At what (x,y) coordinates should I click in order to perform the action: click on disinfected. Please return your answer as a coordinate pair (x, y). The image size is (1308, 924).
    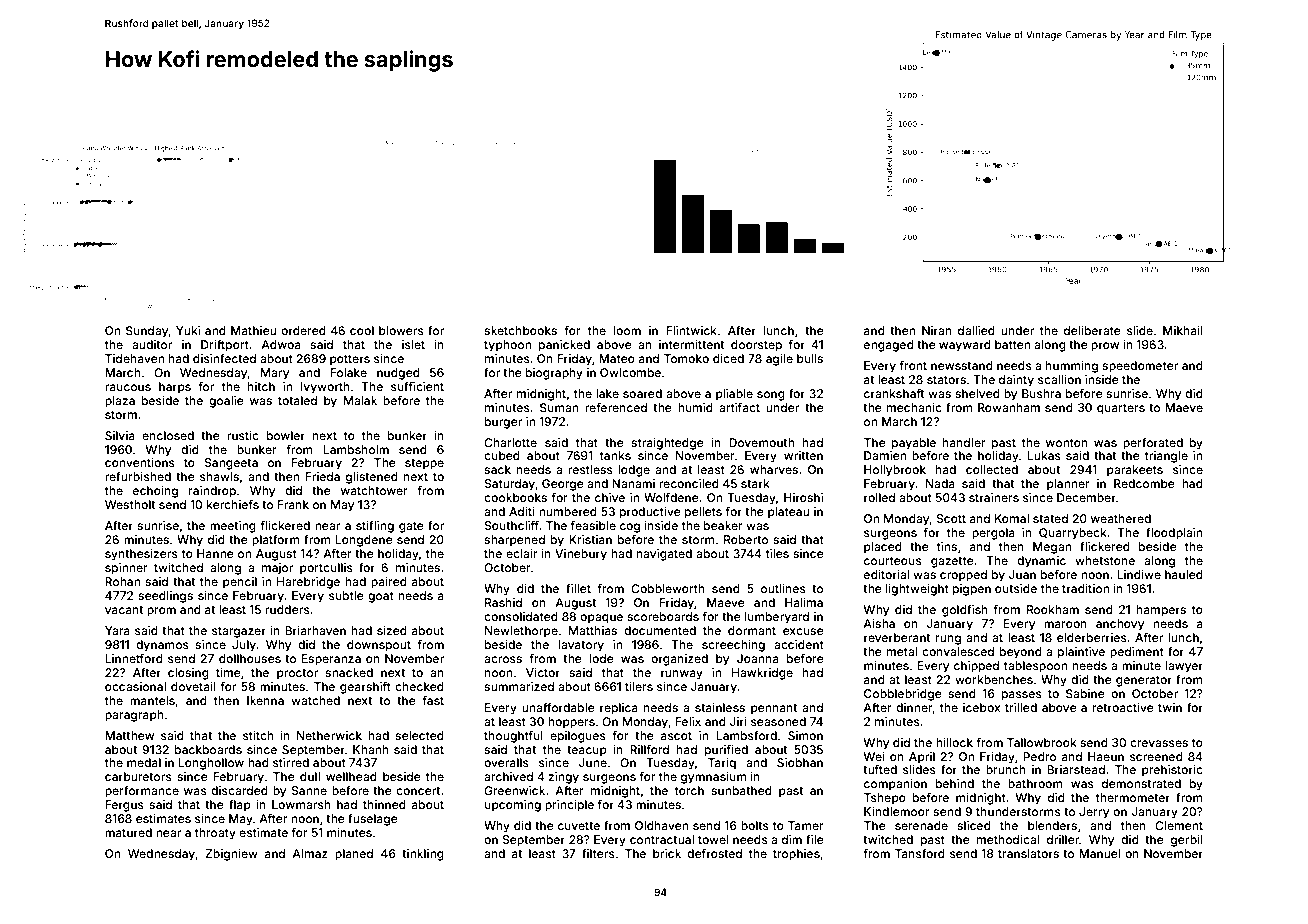
    Looking at the image, I should click on (224, 358).
